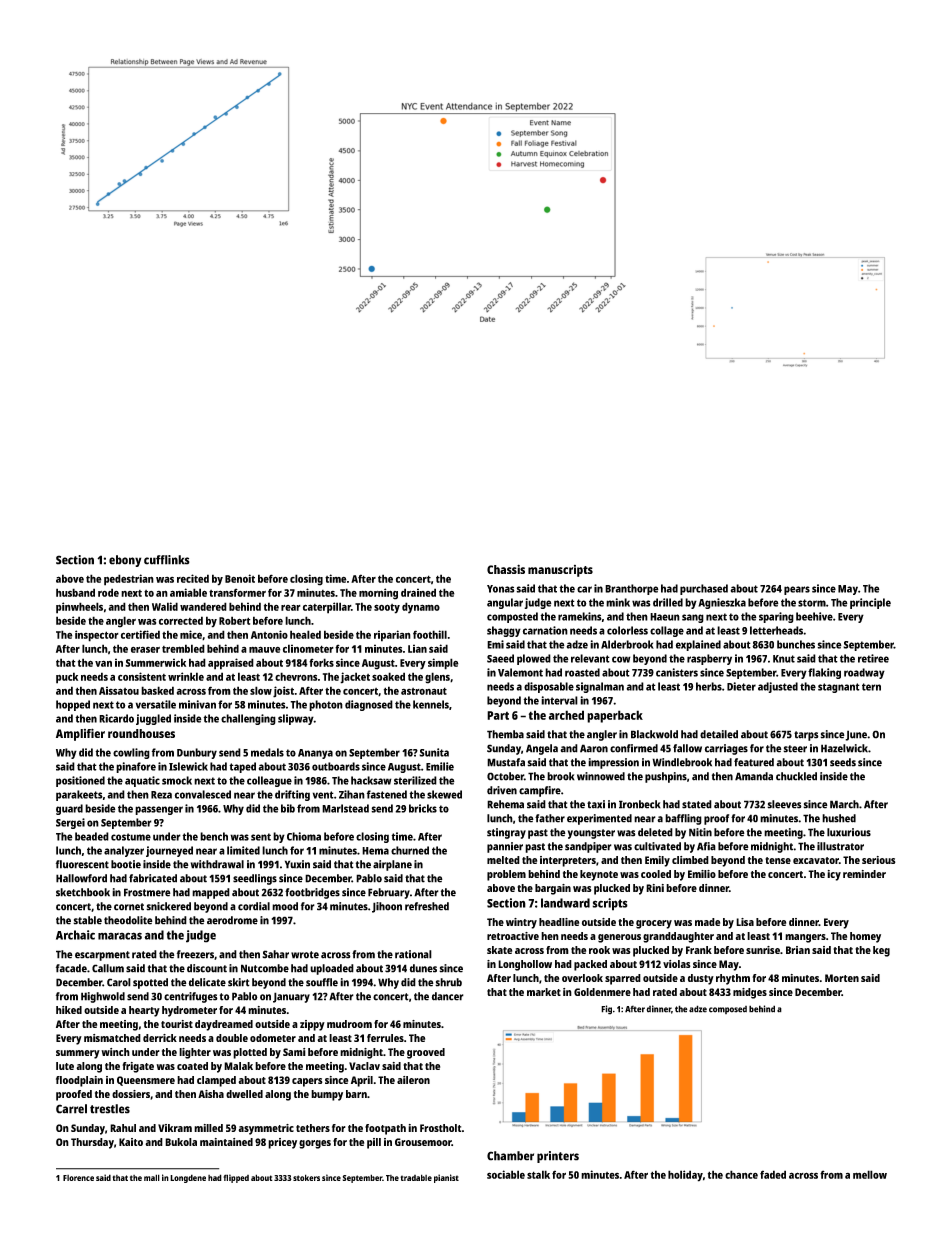 The image size is (952, 1233). I want to click on mall, so click(152, 1177).
